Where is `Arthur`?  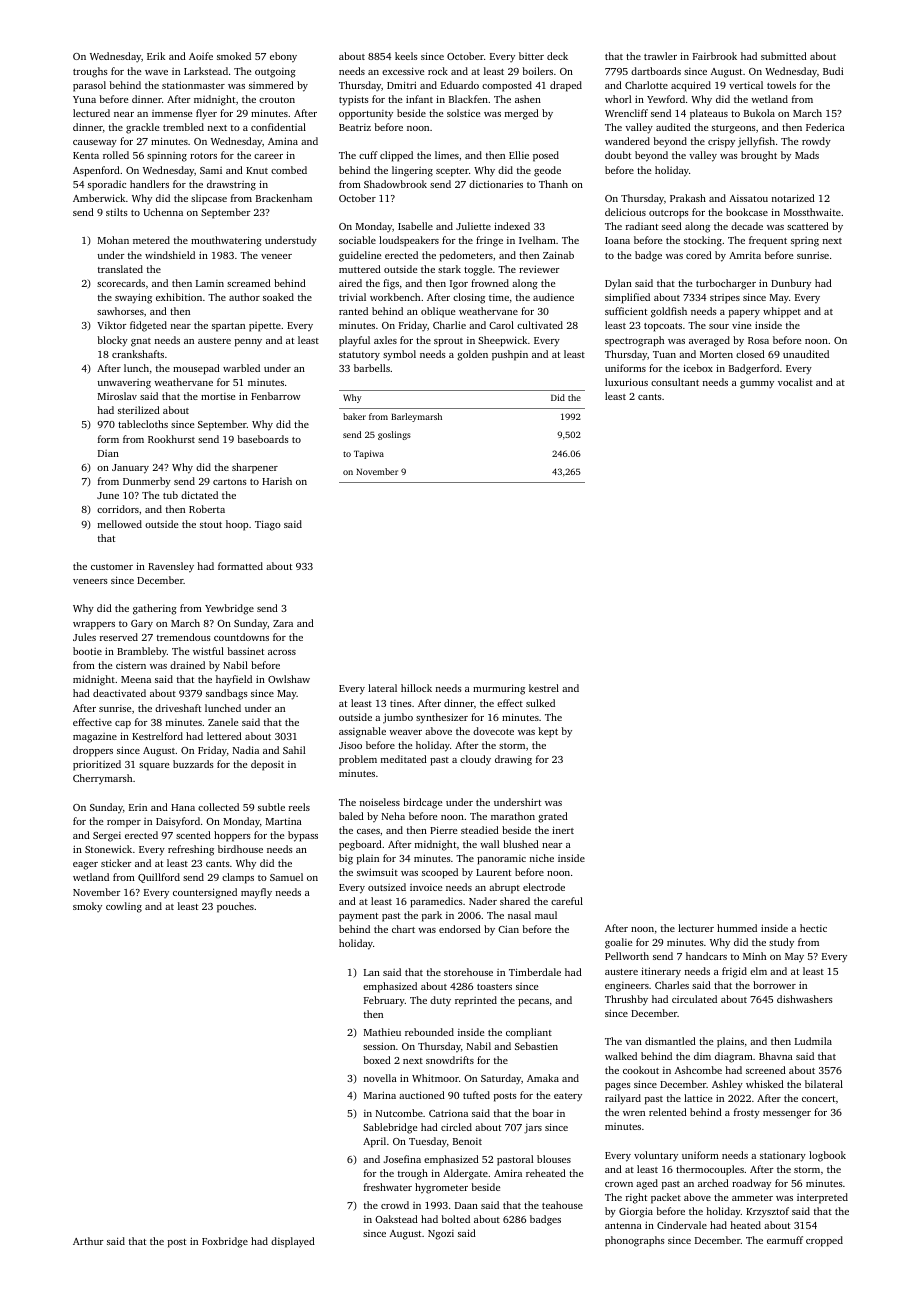
Arthur is located at coordinates (88, 1241).
